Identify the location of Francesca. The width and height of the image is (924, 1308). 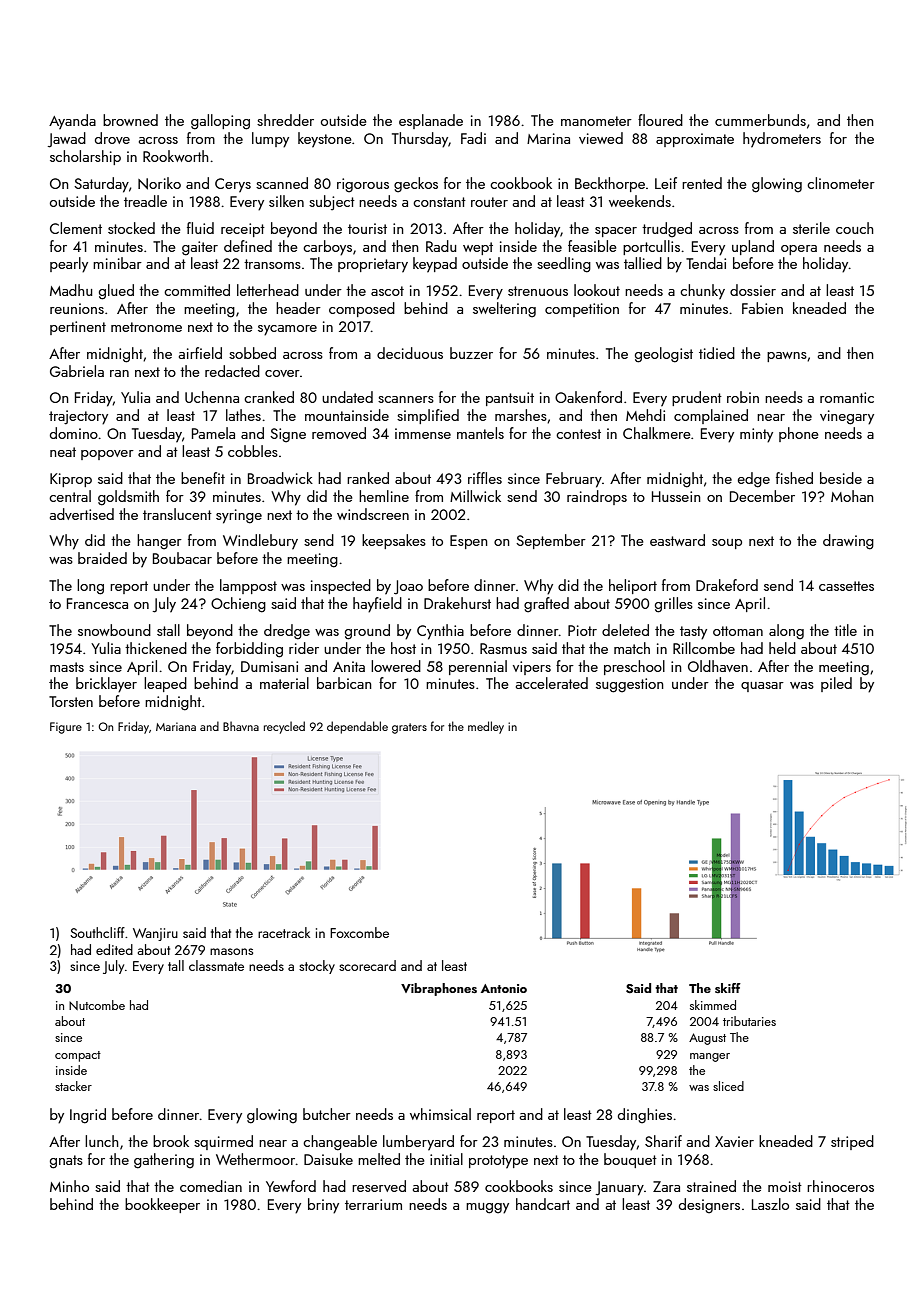
(97, 603).
